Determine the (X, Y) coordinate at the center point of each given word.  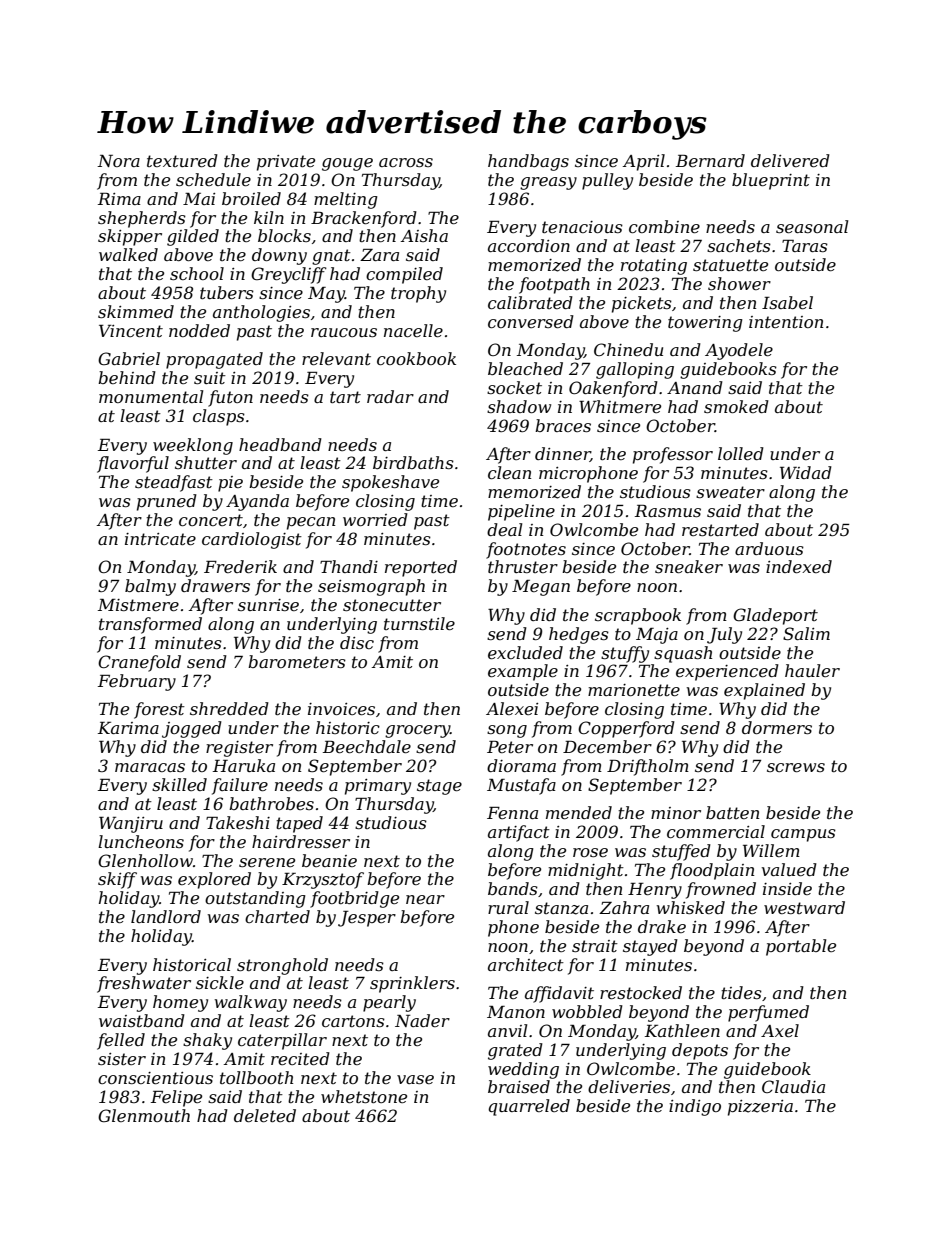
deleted (265, 1115)
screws (796, 767)
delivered (790, 160)
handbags (528, 162)
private (286, 163)
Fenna (512, 813)
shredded (229, 708)
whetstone (364, 1096)
